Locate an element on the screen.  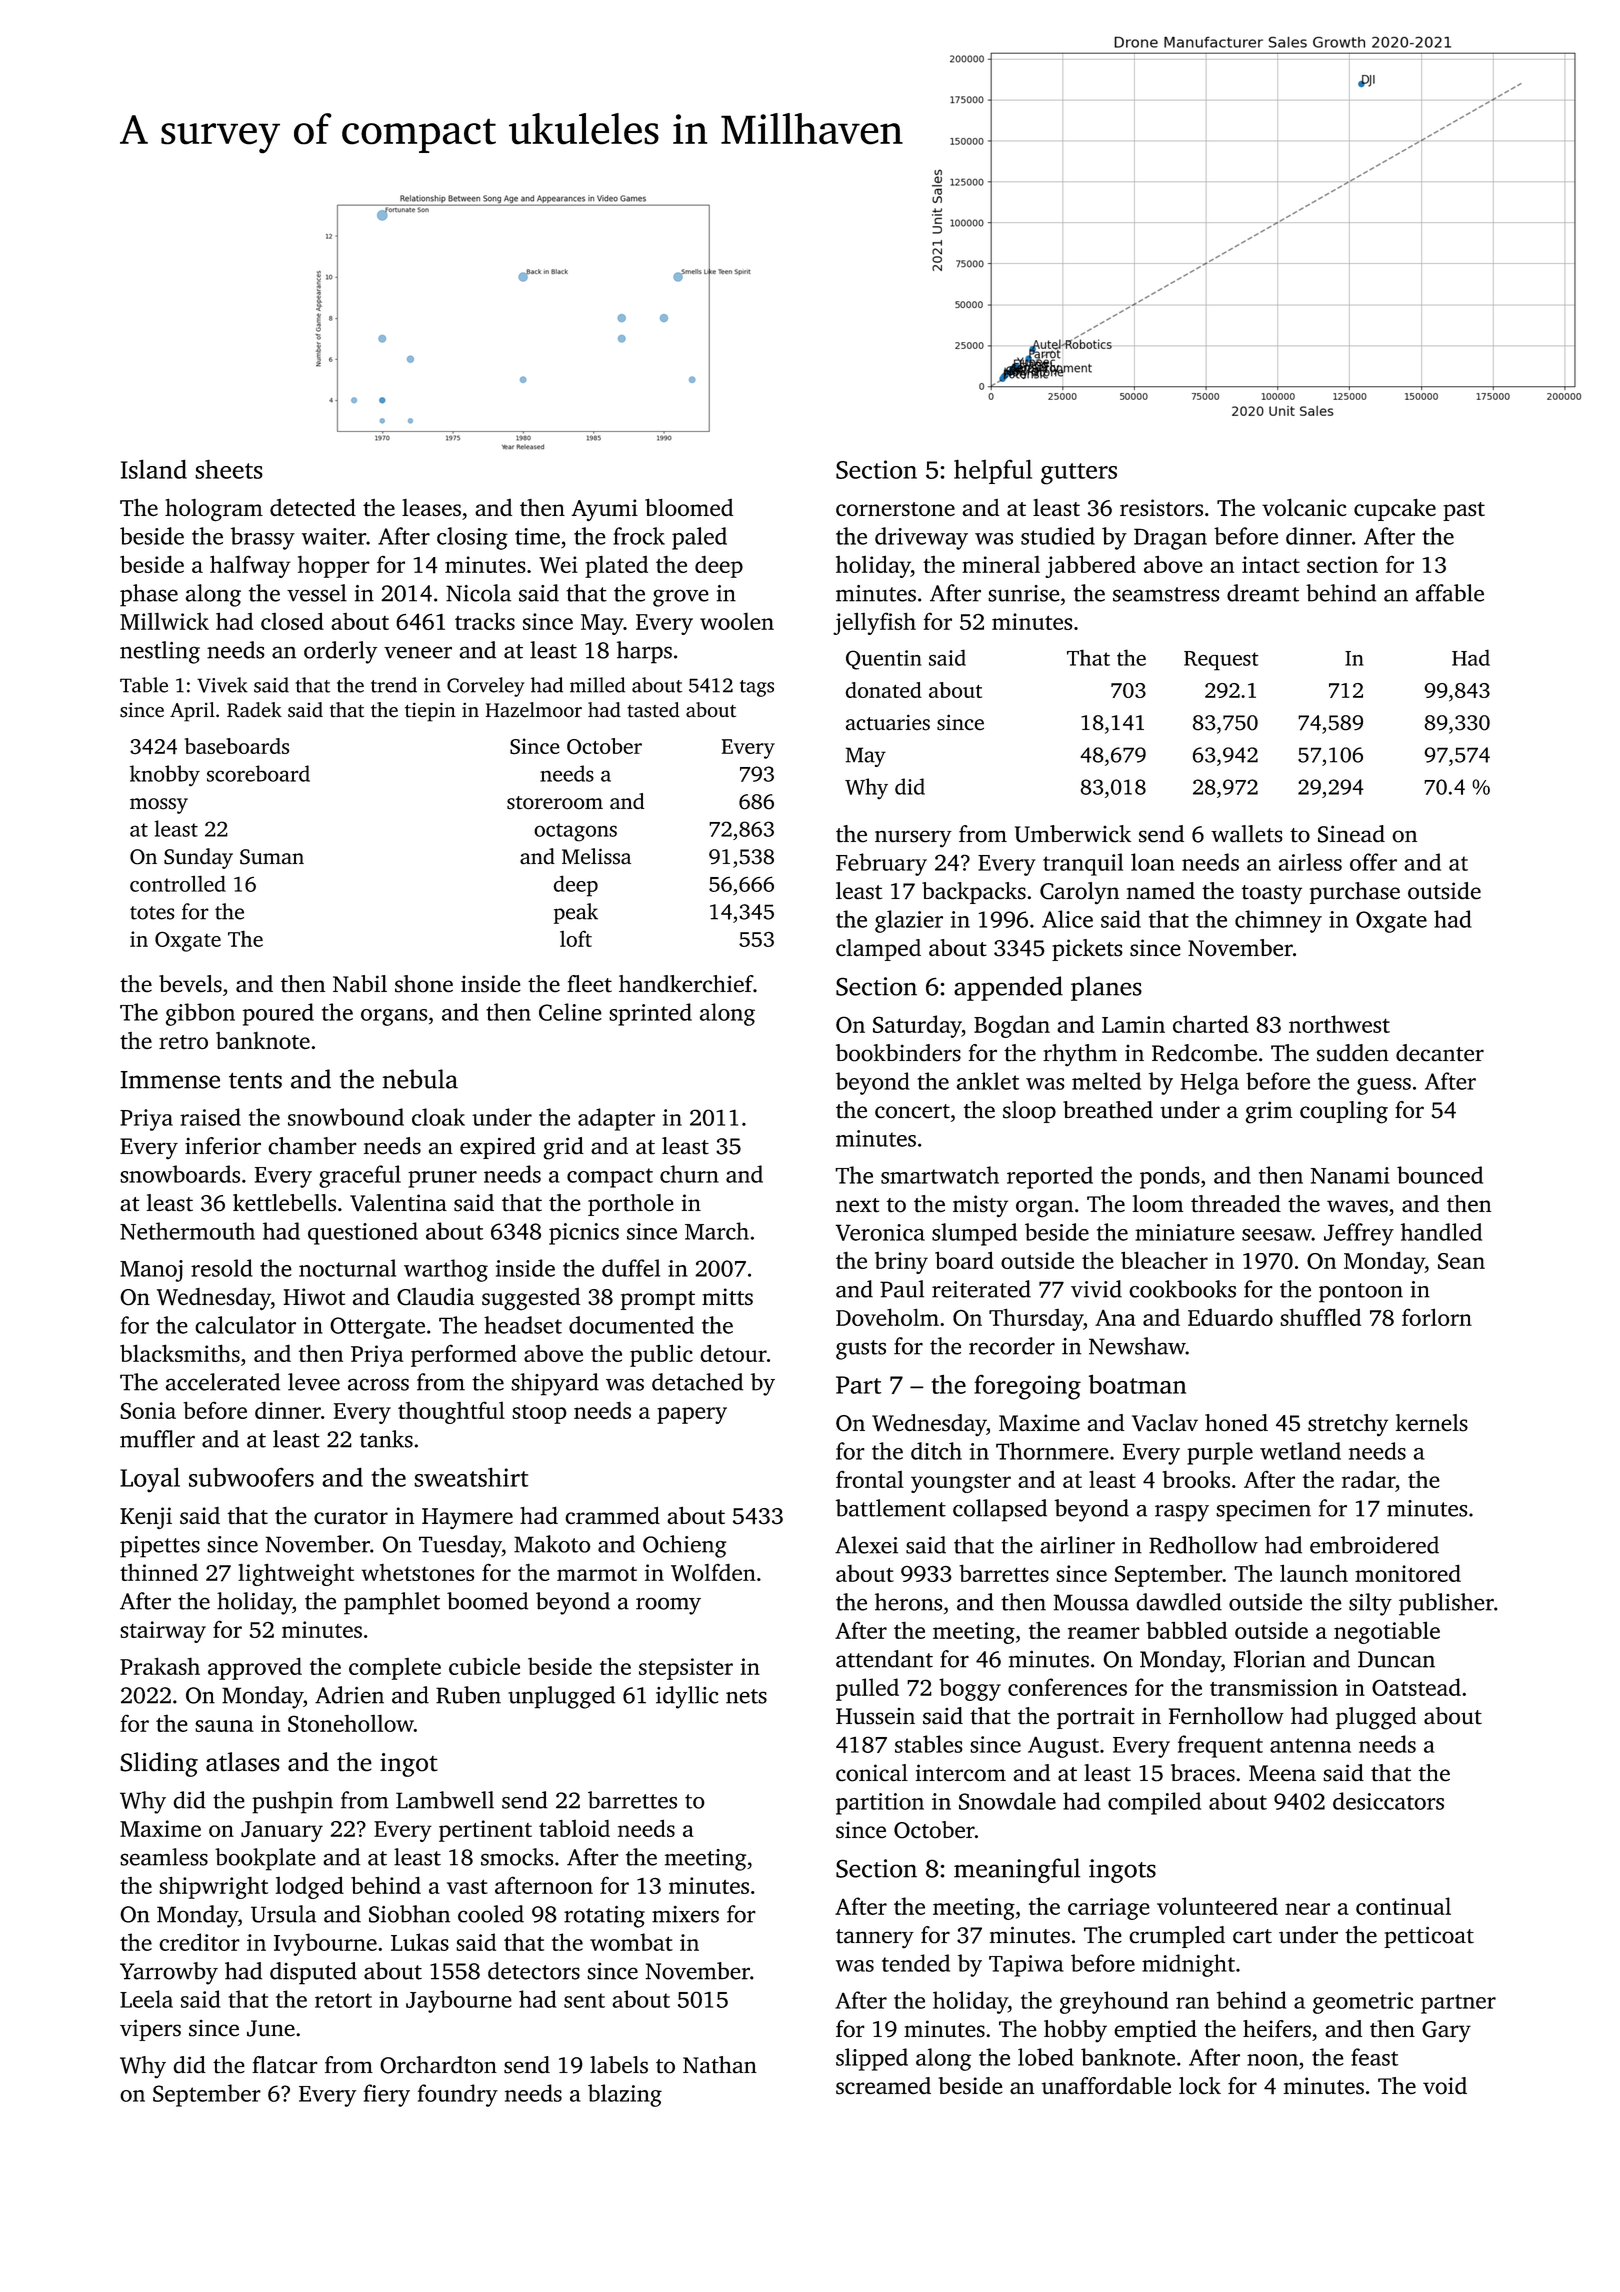
slipped is located at coordinates (872, 2059).
